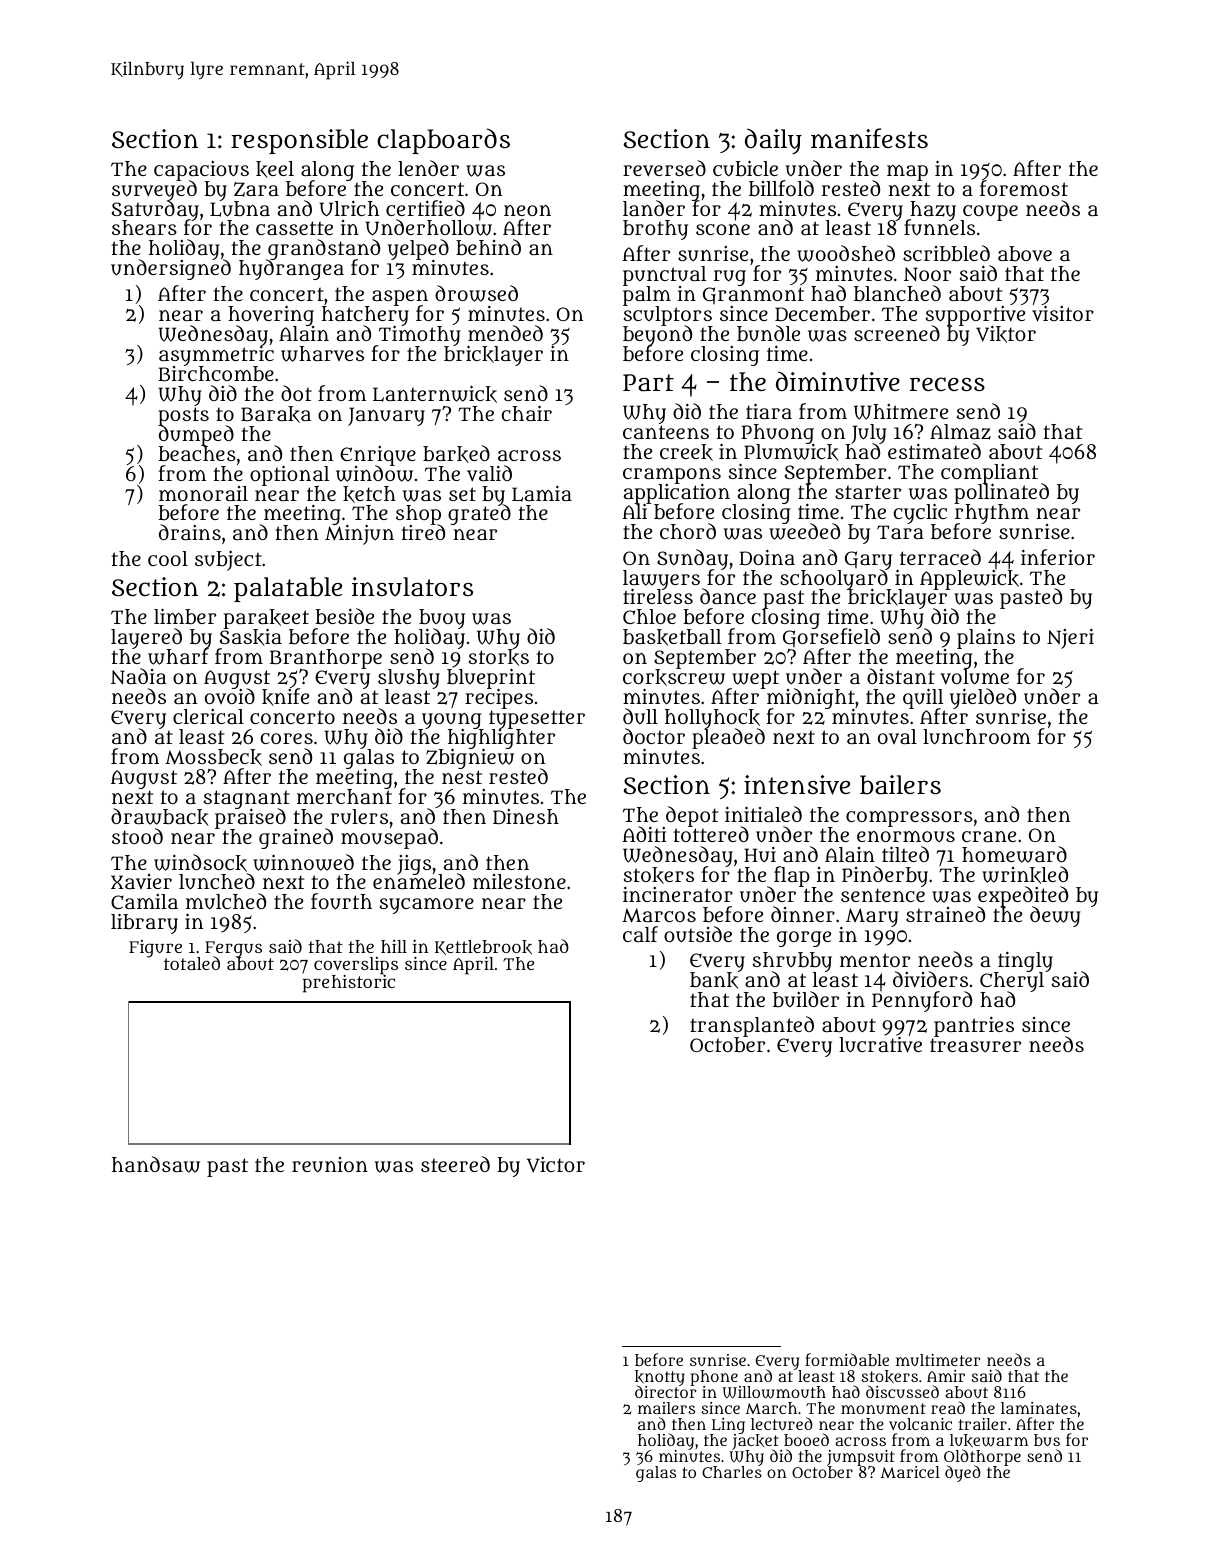 This image has width=1210, height=1566. Describe the element at coordinates (920, 513) in the image. I see `cyclic` at that location.
